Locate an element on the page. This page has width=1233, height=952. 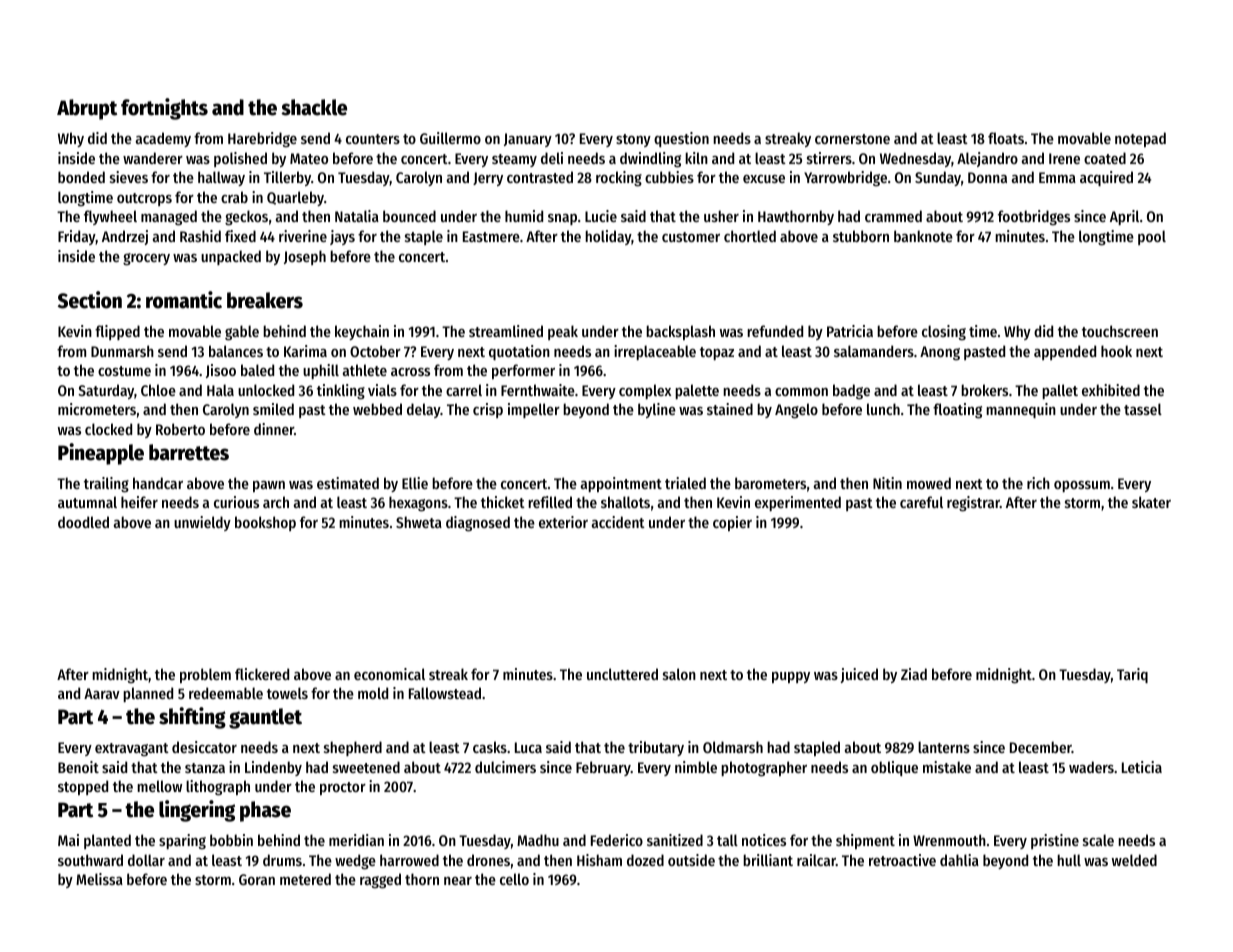
exterior is located at coordinates (563, 522).
